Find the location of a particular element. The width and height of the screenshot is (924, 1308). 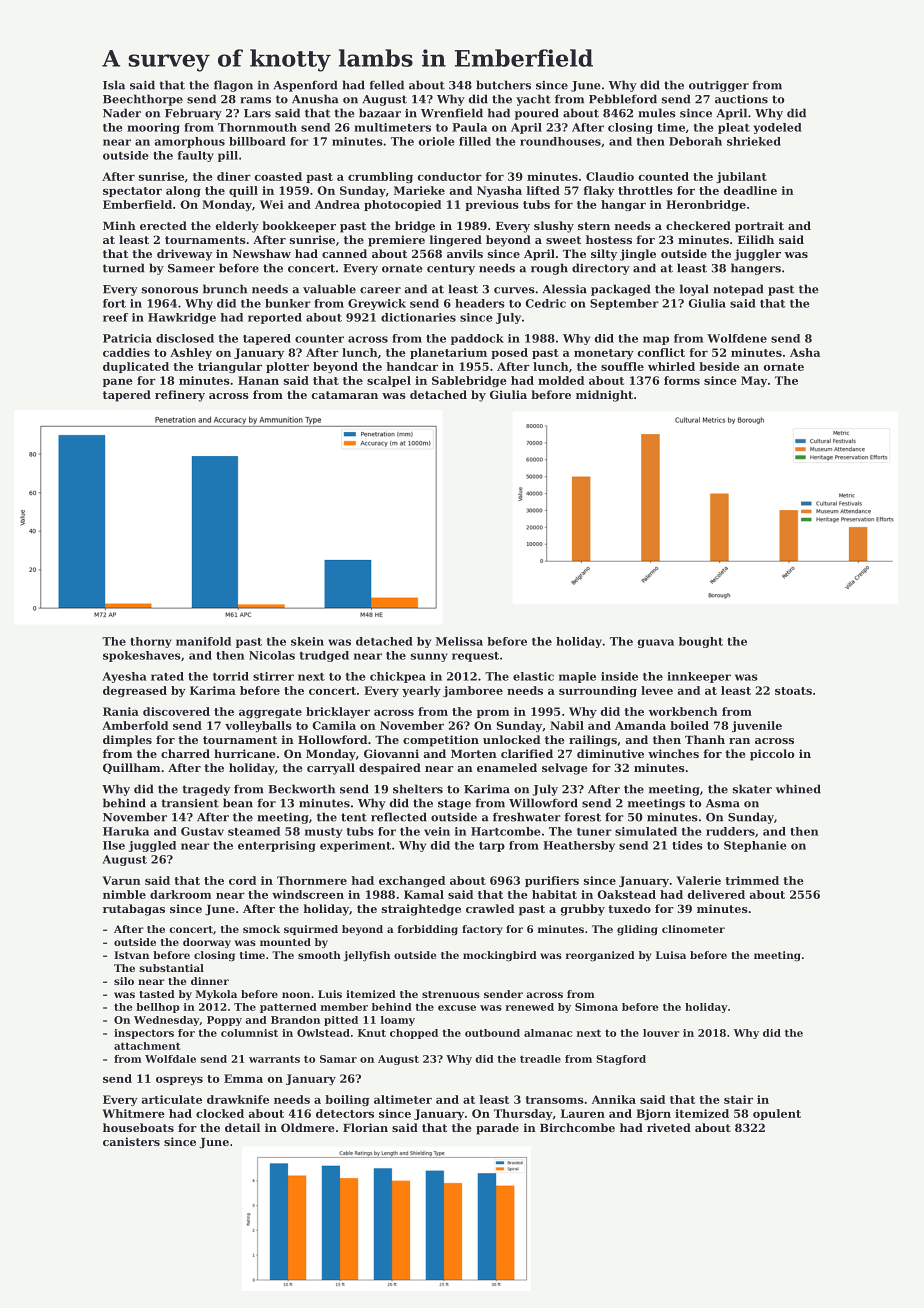

felled is located at coordinates (387, 85).
